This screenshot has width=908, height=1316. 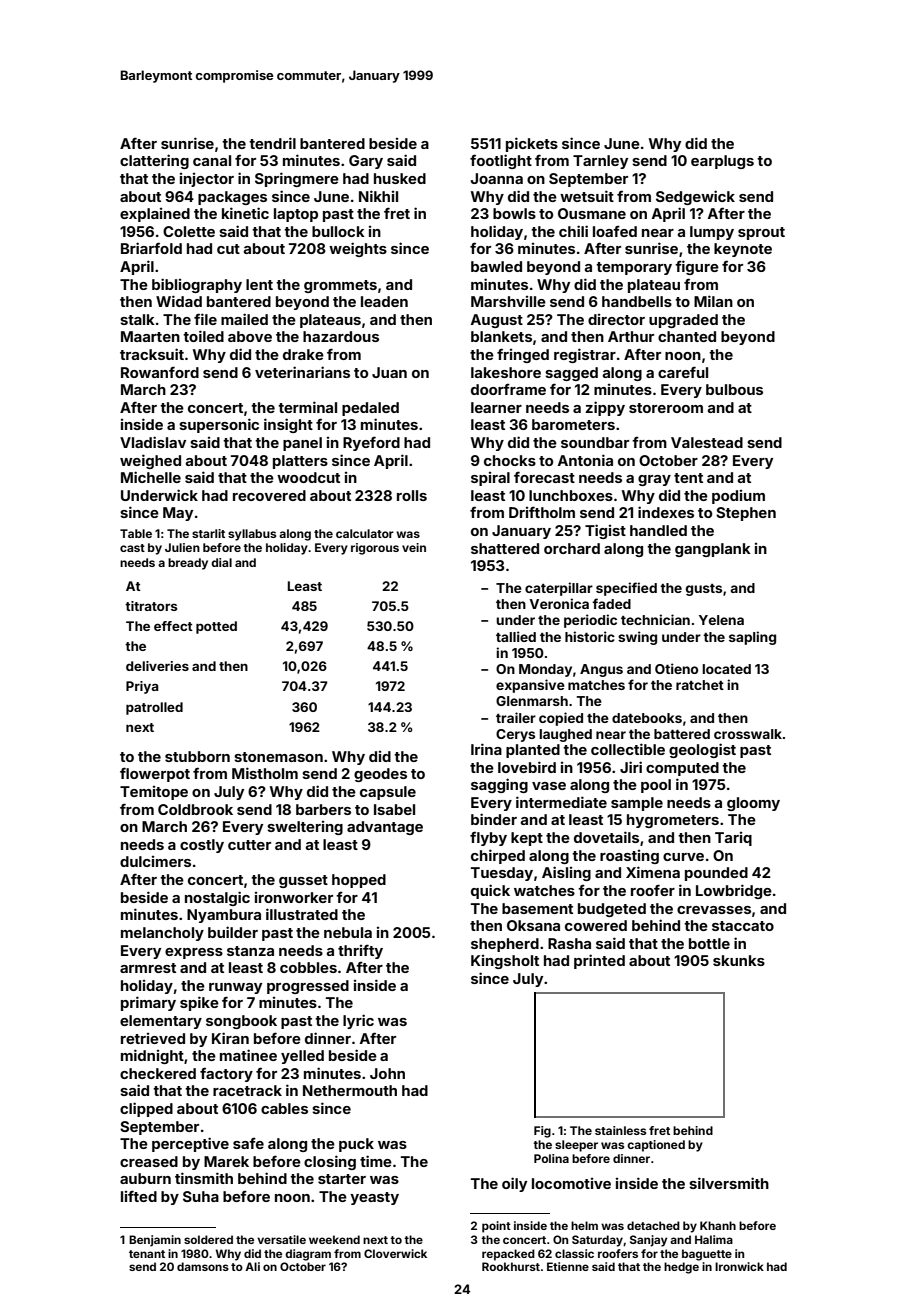 What do you see at coordinates (358, 249) in the screenshot?
I see `weights` at bounding box center [358, 249].
